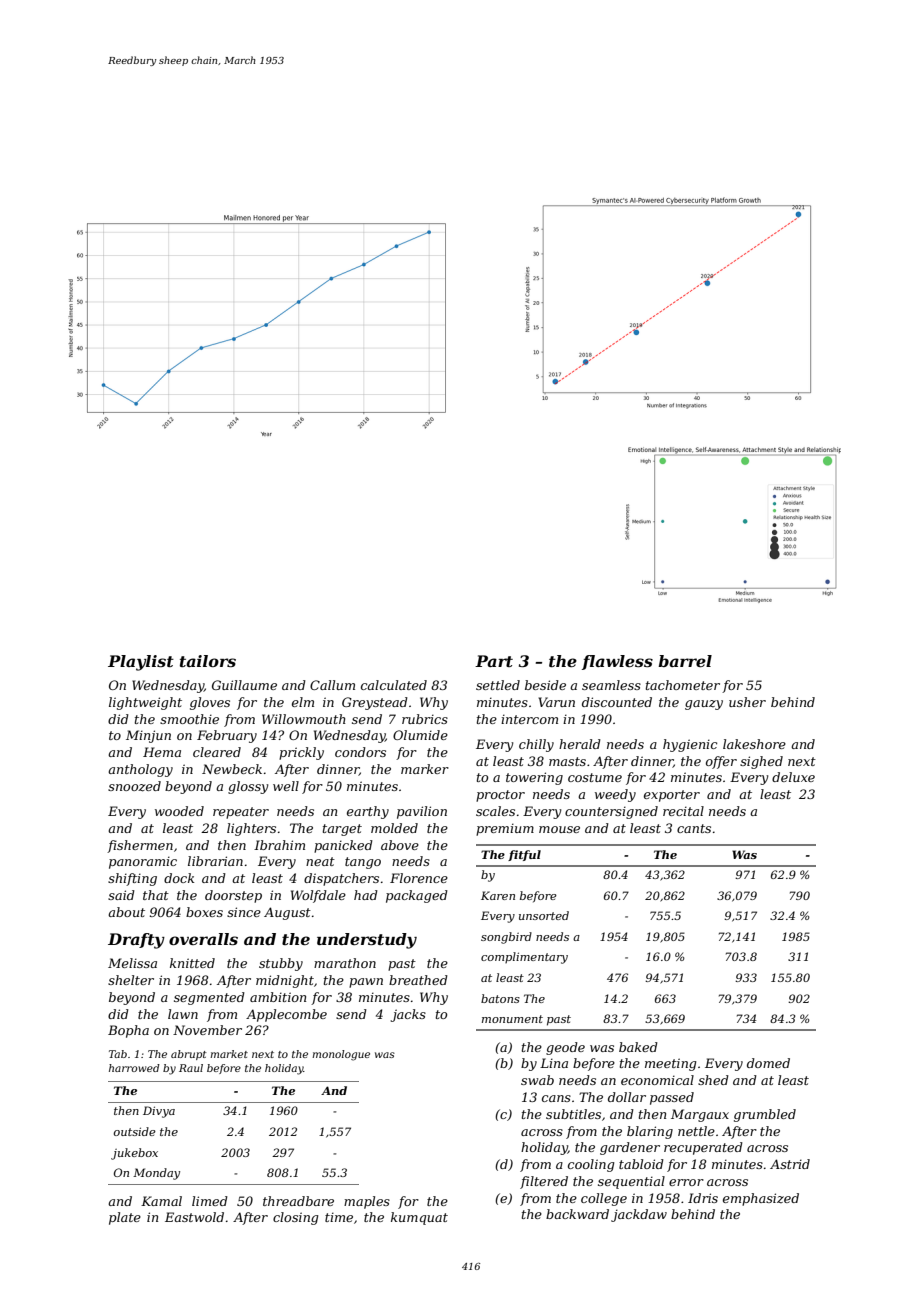 The height and width of the screenshot is (1308, 924). Describe the element at coordinates (161, 1201) in the screenshot. I see `Kamal` at that location.
